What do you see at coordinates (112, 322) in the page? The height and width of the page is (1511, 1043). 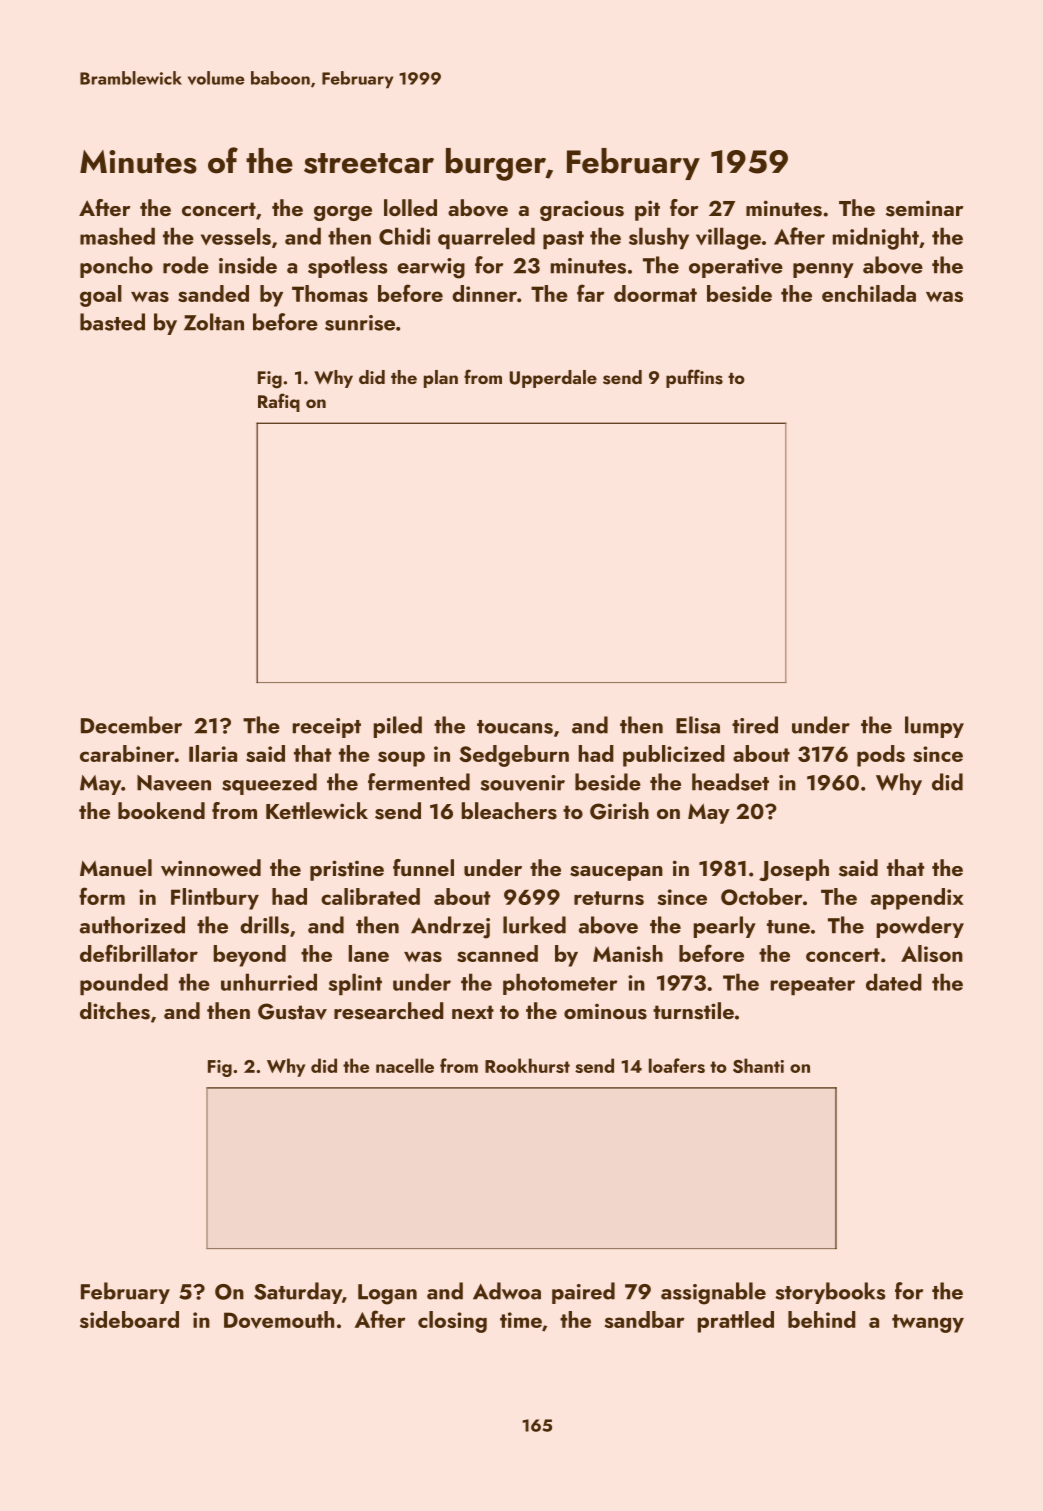 I see `basted` at bounding box center [112, 322].
